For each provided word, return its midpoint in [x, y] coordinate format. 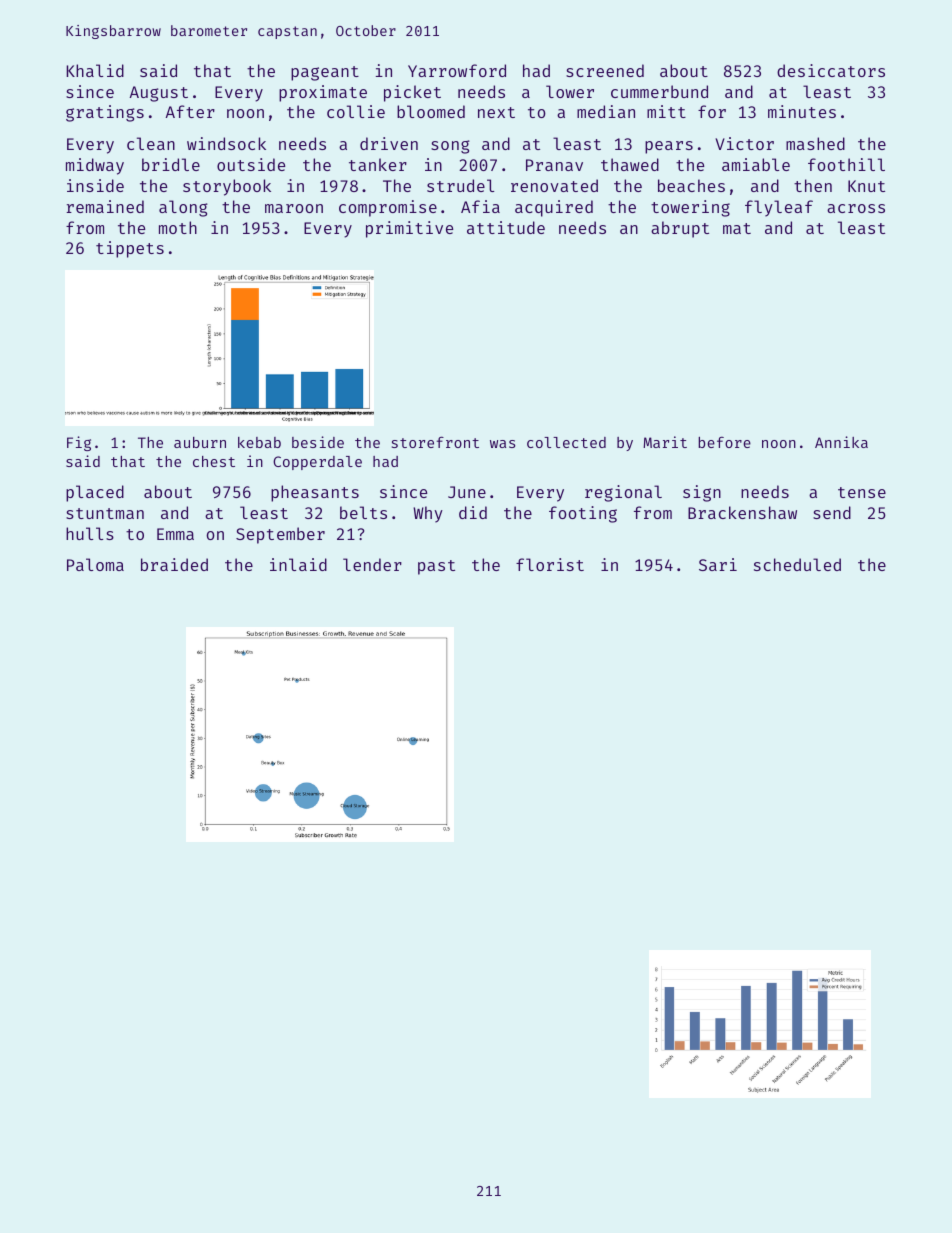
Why [428, 514]
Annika [841, 442]
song [450, 147]
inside [95, 185]
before [724, 442]
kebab [259, 442]
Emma [175, 534]
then [813, 185]
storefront [435, 442]
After [190, 111]
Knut [866, 186]
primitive [409, 229]
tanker [378, 164]
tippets [130, 249]
